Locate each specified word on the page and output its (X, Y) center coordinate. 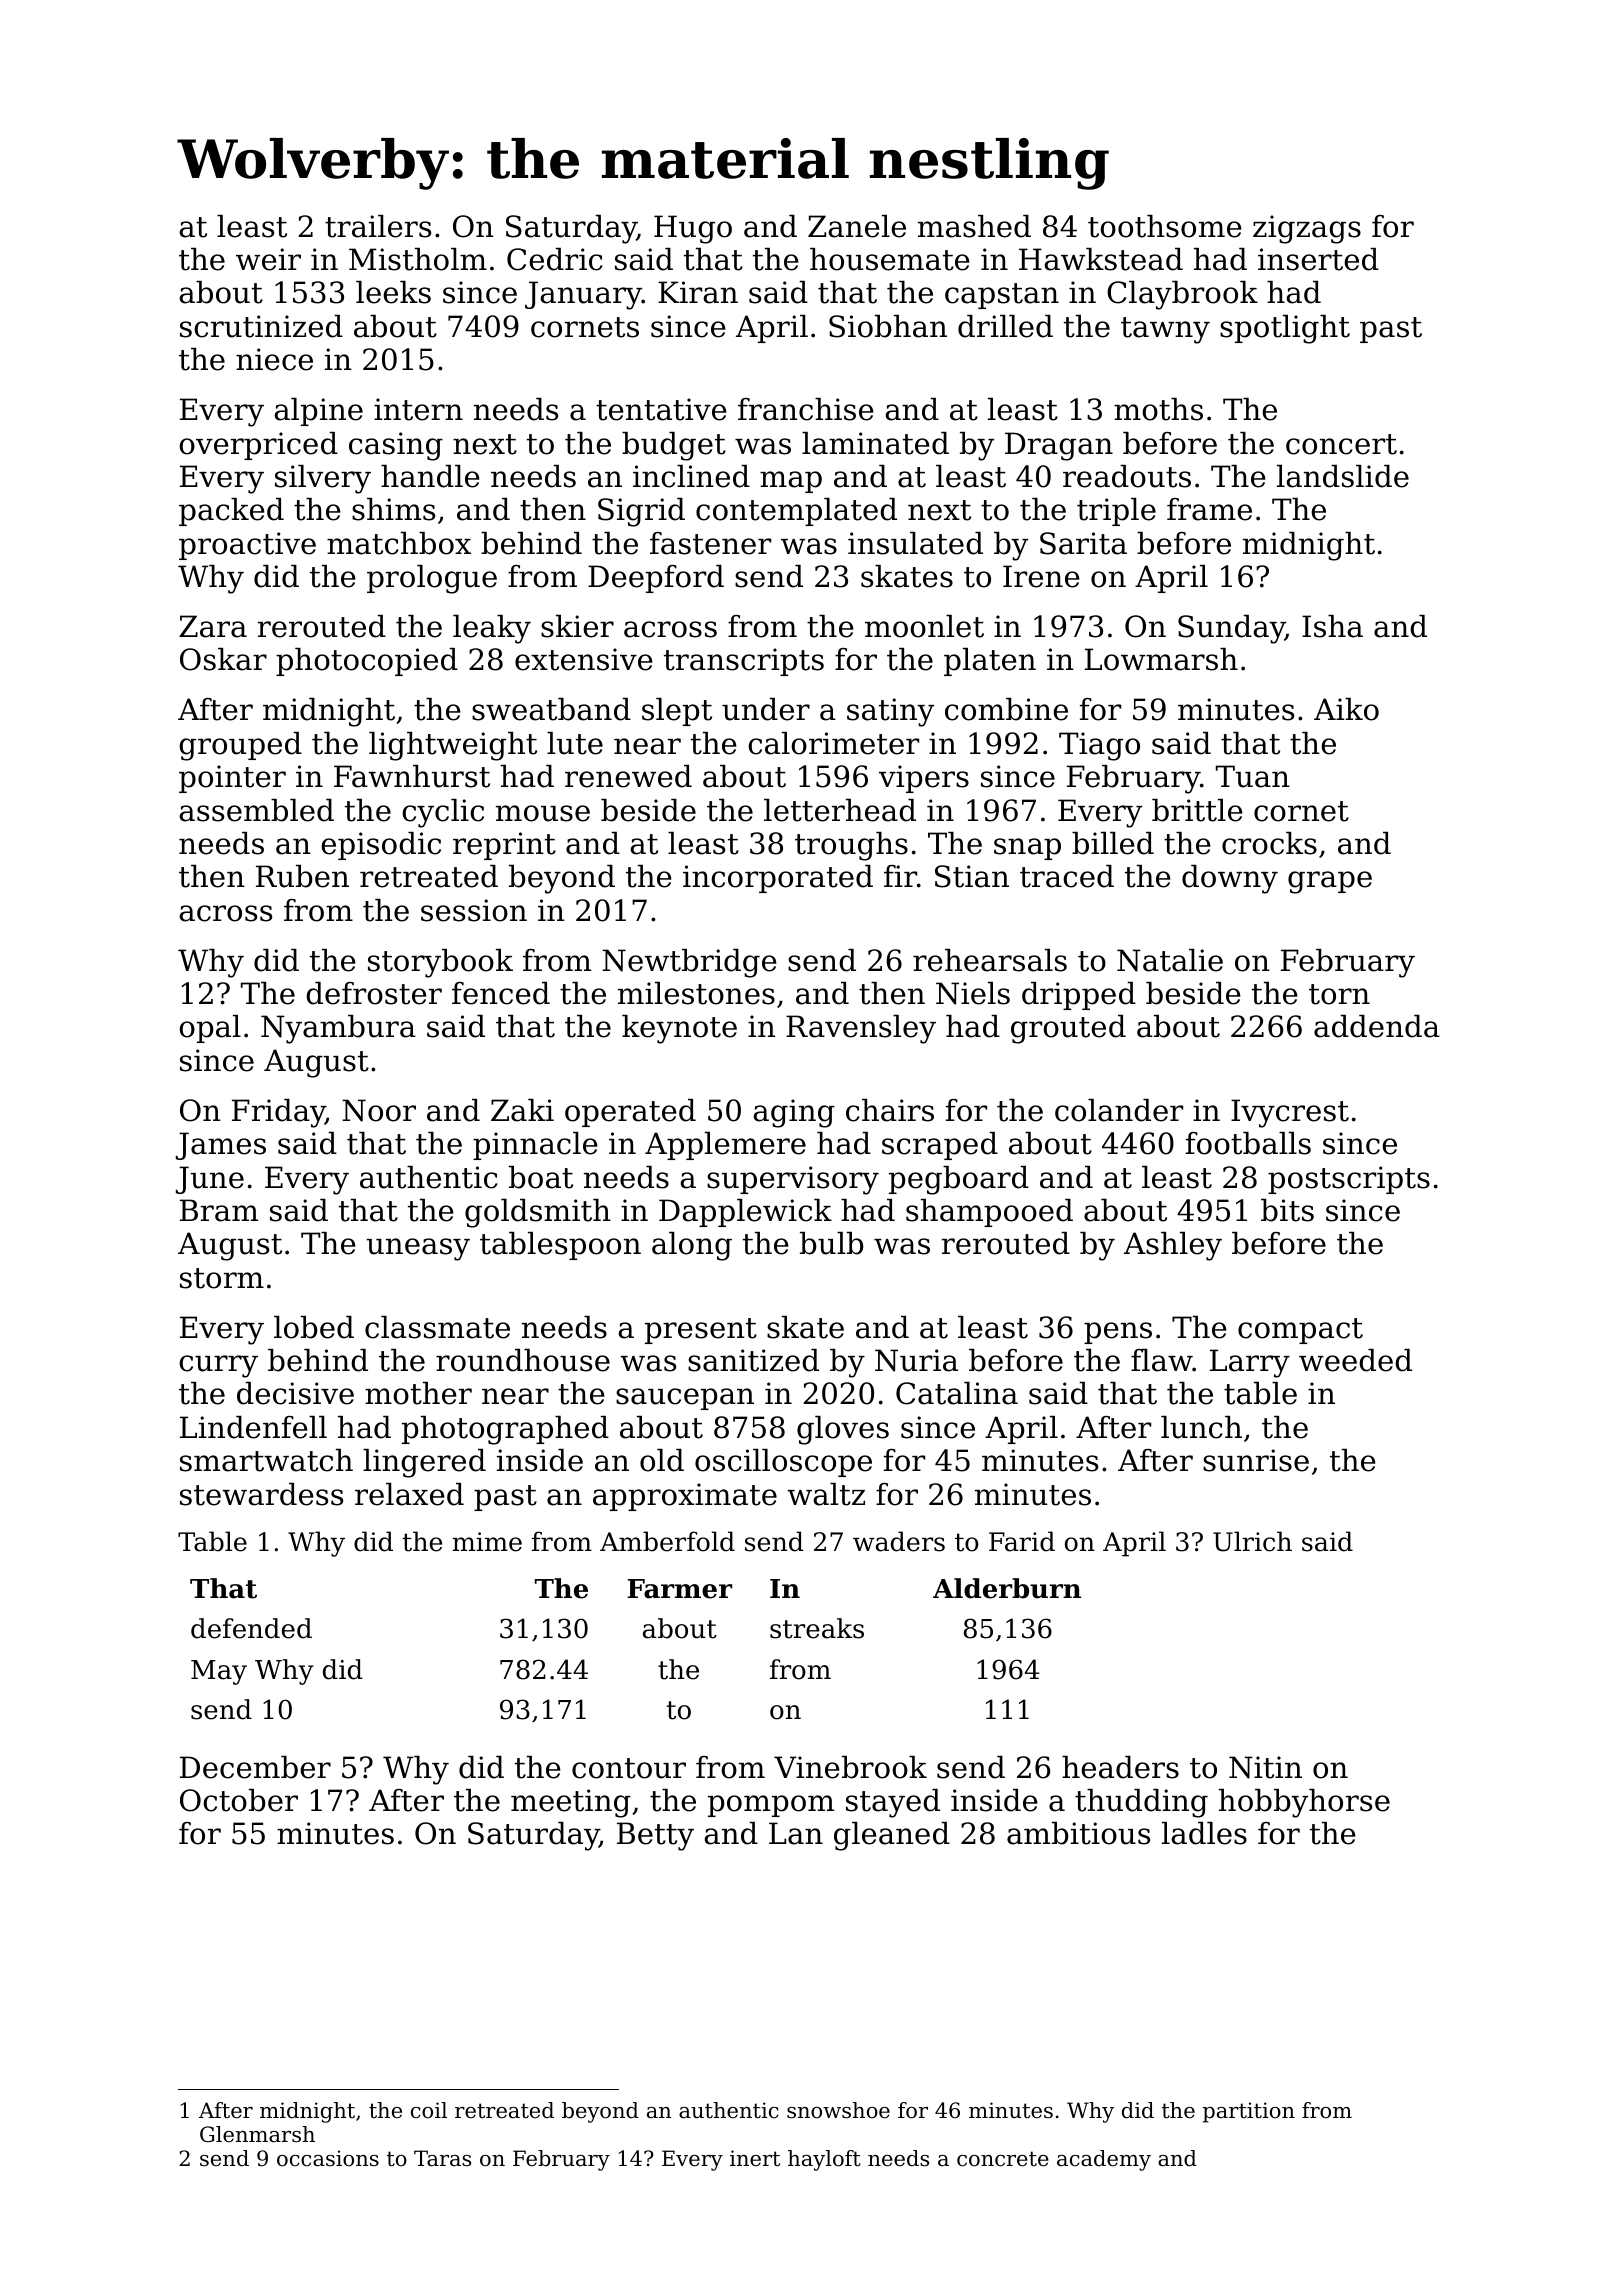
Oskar (223, 659)
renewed (628, 776)
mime (487, 1542)
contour (629, 1768)
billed (1113, 843)
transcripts (744, 662)
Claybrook (1182, 295)
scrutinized (261, 326)
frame (1209, 509)
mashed (974, 226)
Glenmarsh (257, 2134)
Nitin (1265, 1767)
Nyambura (338, 1029)
